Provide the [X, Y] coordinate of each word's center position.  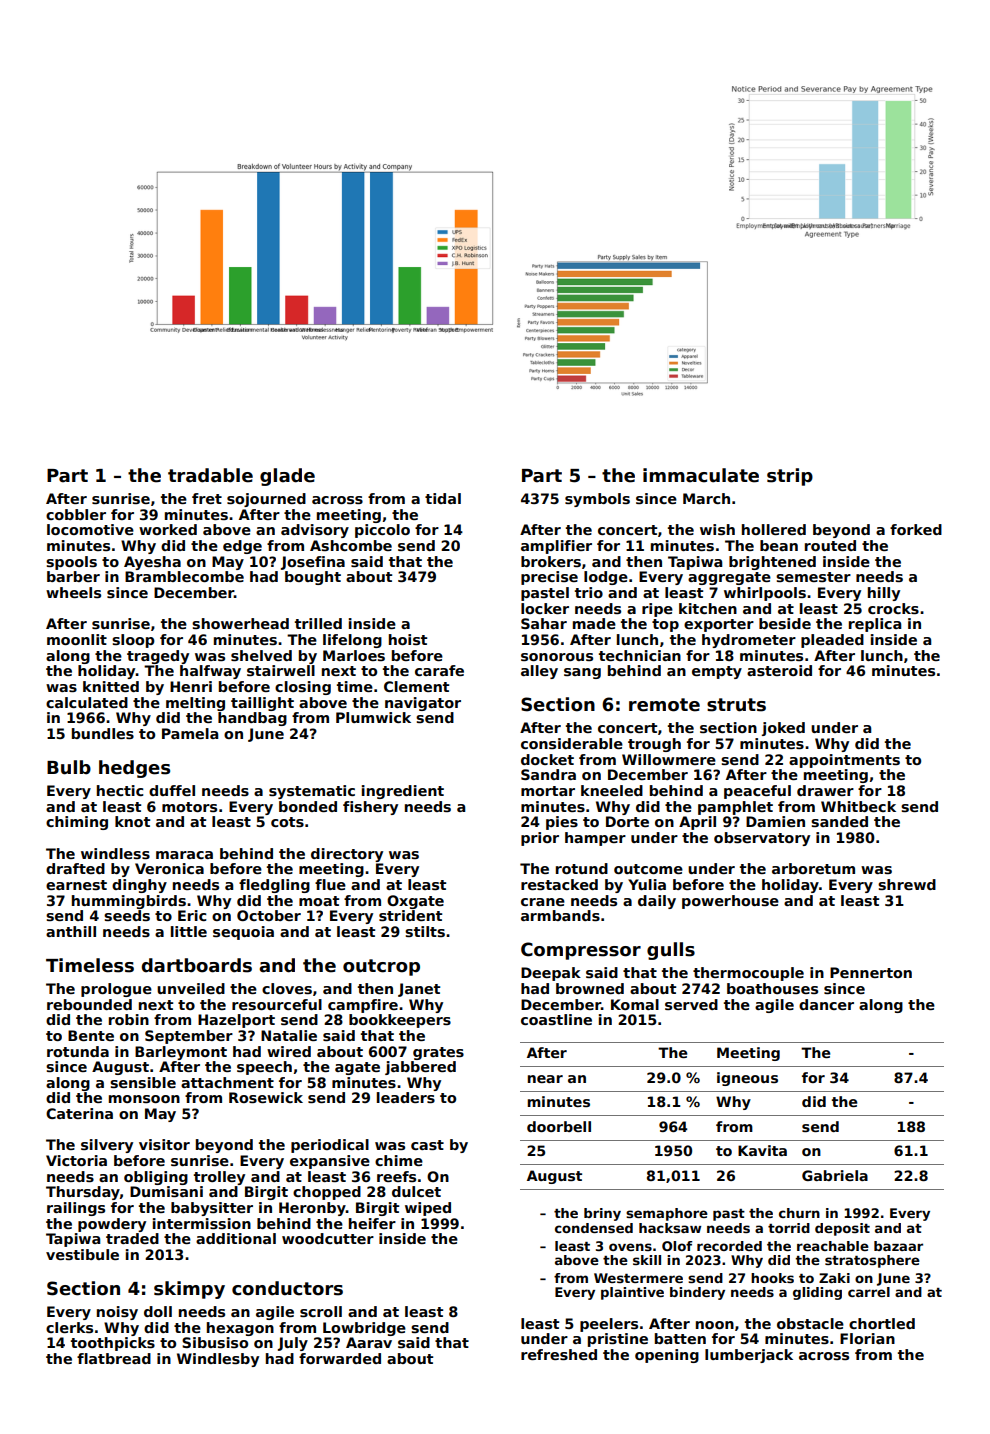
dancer [826, 1004]
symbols [597, 500]
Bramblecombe [184, 576]
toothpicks [113, 1344]
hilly [884, 594]
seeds [127, 915]
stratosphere [872, 1261]
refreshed [559, 1354]
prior [540, 839]
